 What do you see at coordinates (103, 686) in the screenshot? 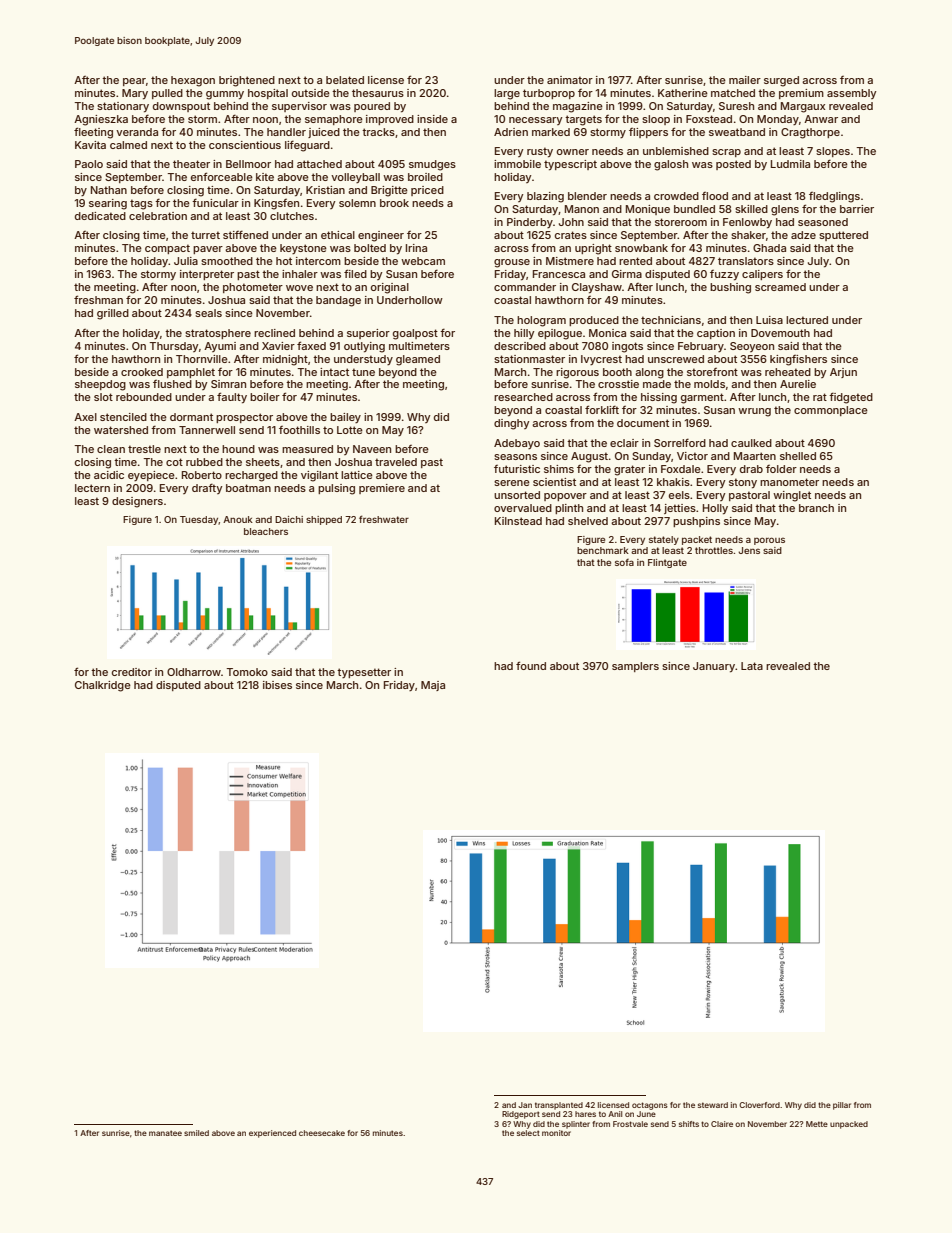
I see `Chalkridge` at bounding box center [103, 686].
